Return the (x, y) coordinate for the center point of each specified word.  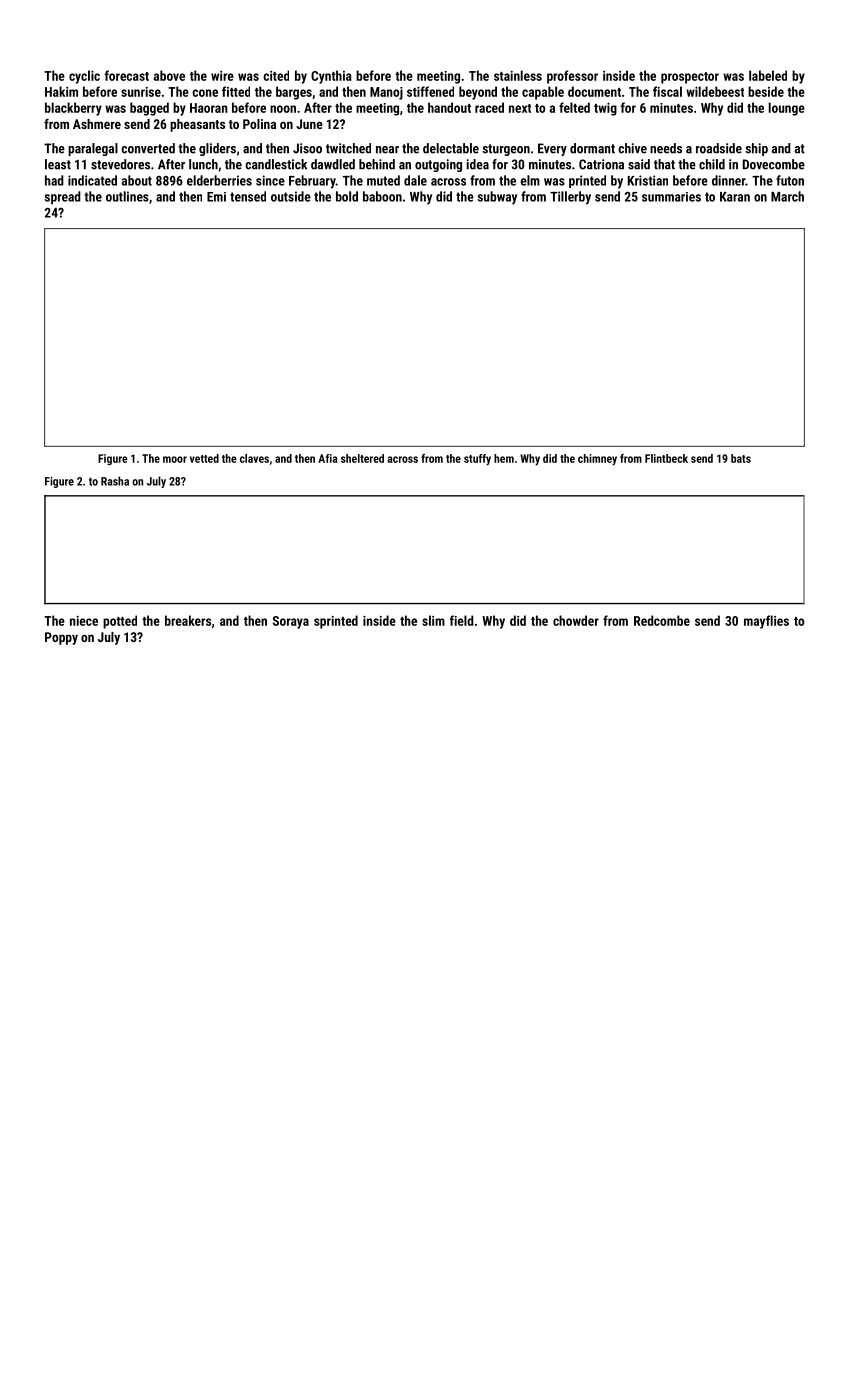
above (169, 75)
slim (433, 620)
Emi (216, 197)
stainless (518, 75)
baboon (382, 196)
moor (175, 459)
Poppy (61, 638)
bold (347, 196)
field (462, 620)
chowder (576, 620)
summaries (671, 197)
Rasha (115, 481)
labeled (768, 75)
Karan (735, 197)
